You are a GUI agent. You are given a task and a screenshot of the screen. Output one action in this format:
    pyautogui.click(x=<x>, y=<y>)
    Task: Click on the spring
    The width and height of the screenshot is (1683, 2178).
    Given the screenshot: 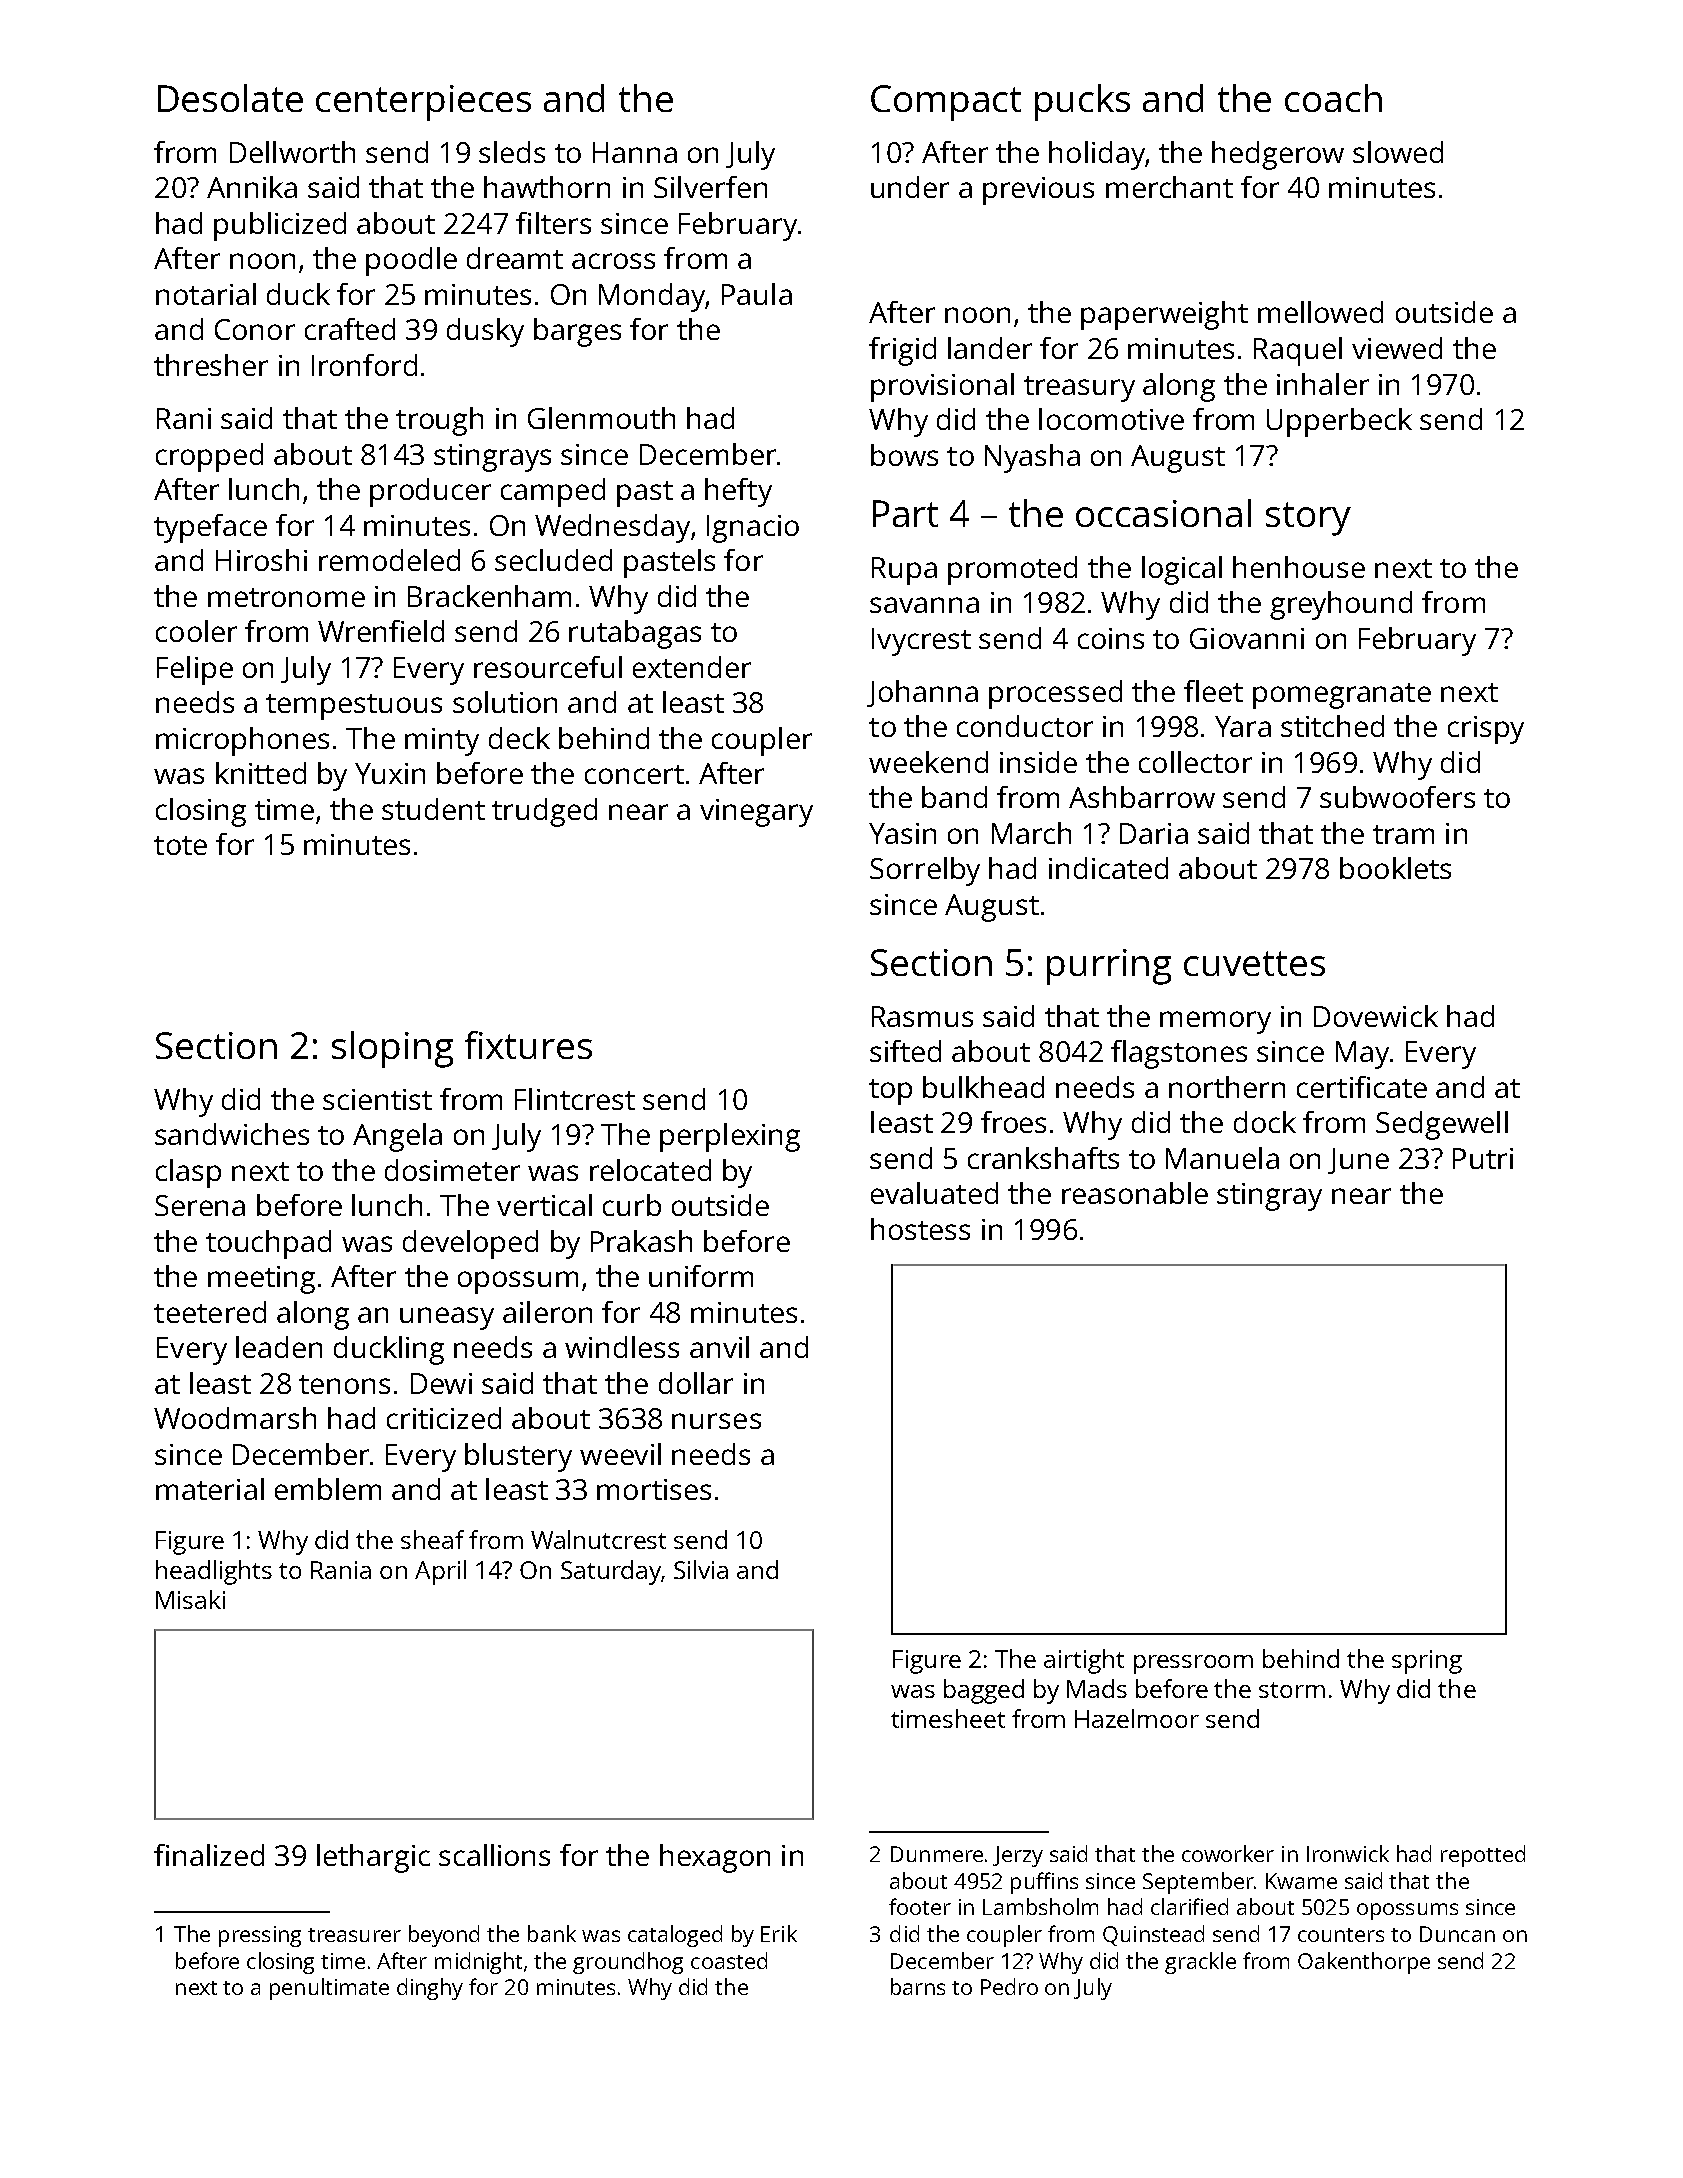 What is the action you would take?
    pyautogui.click(x=1427, y=1662)
